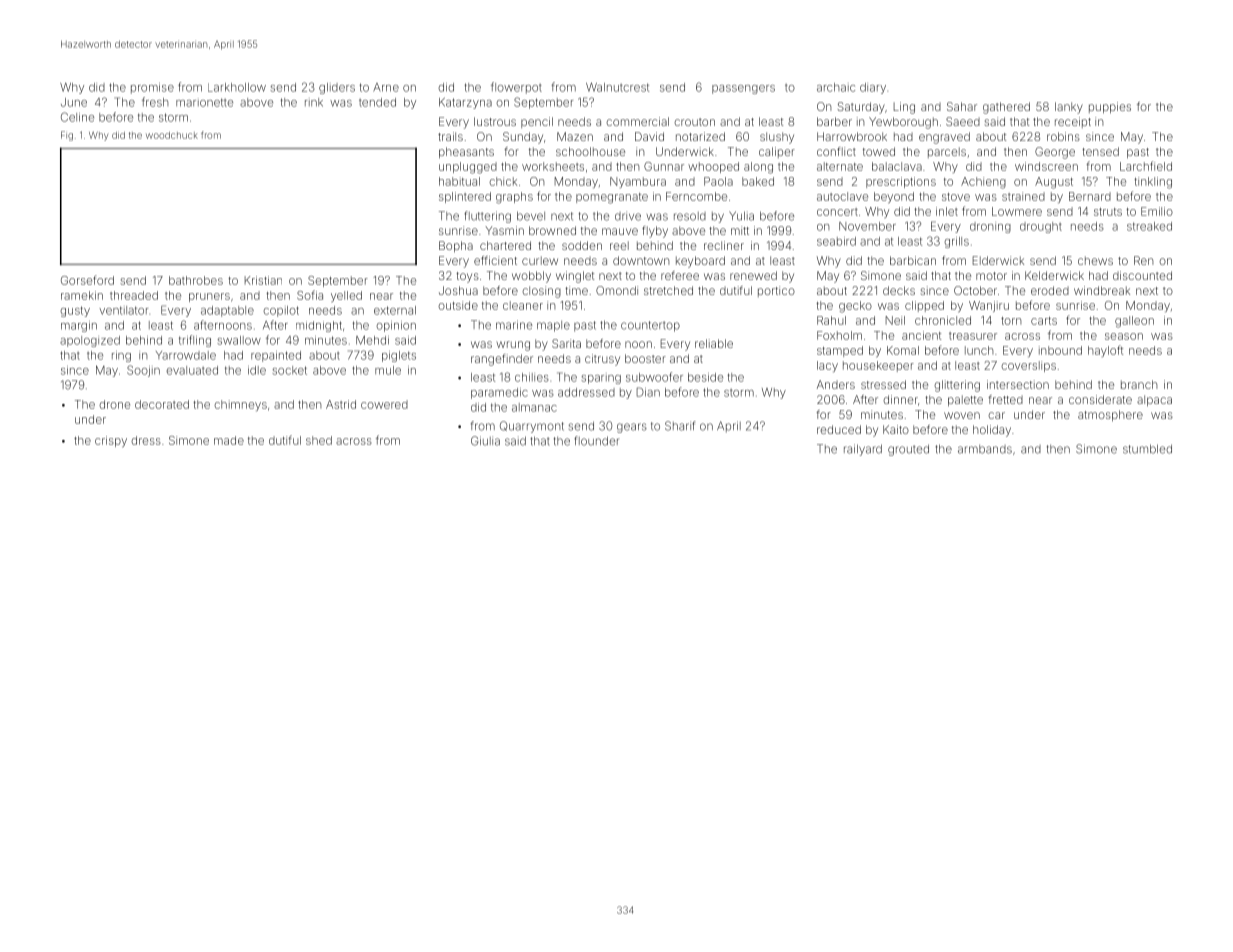  I want to click on chilies, so click(532, 377).
